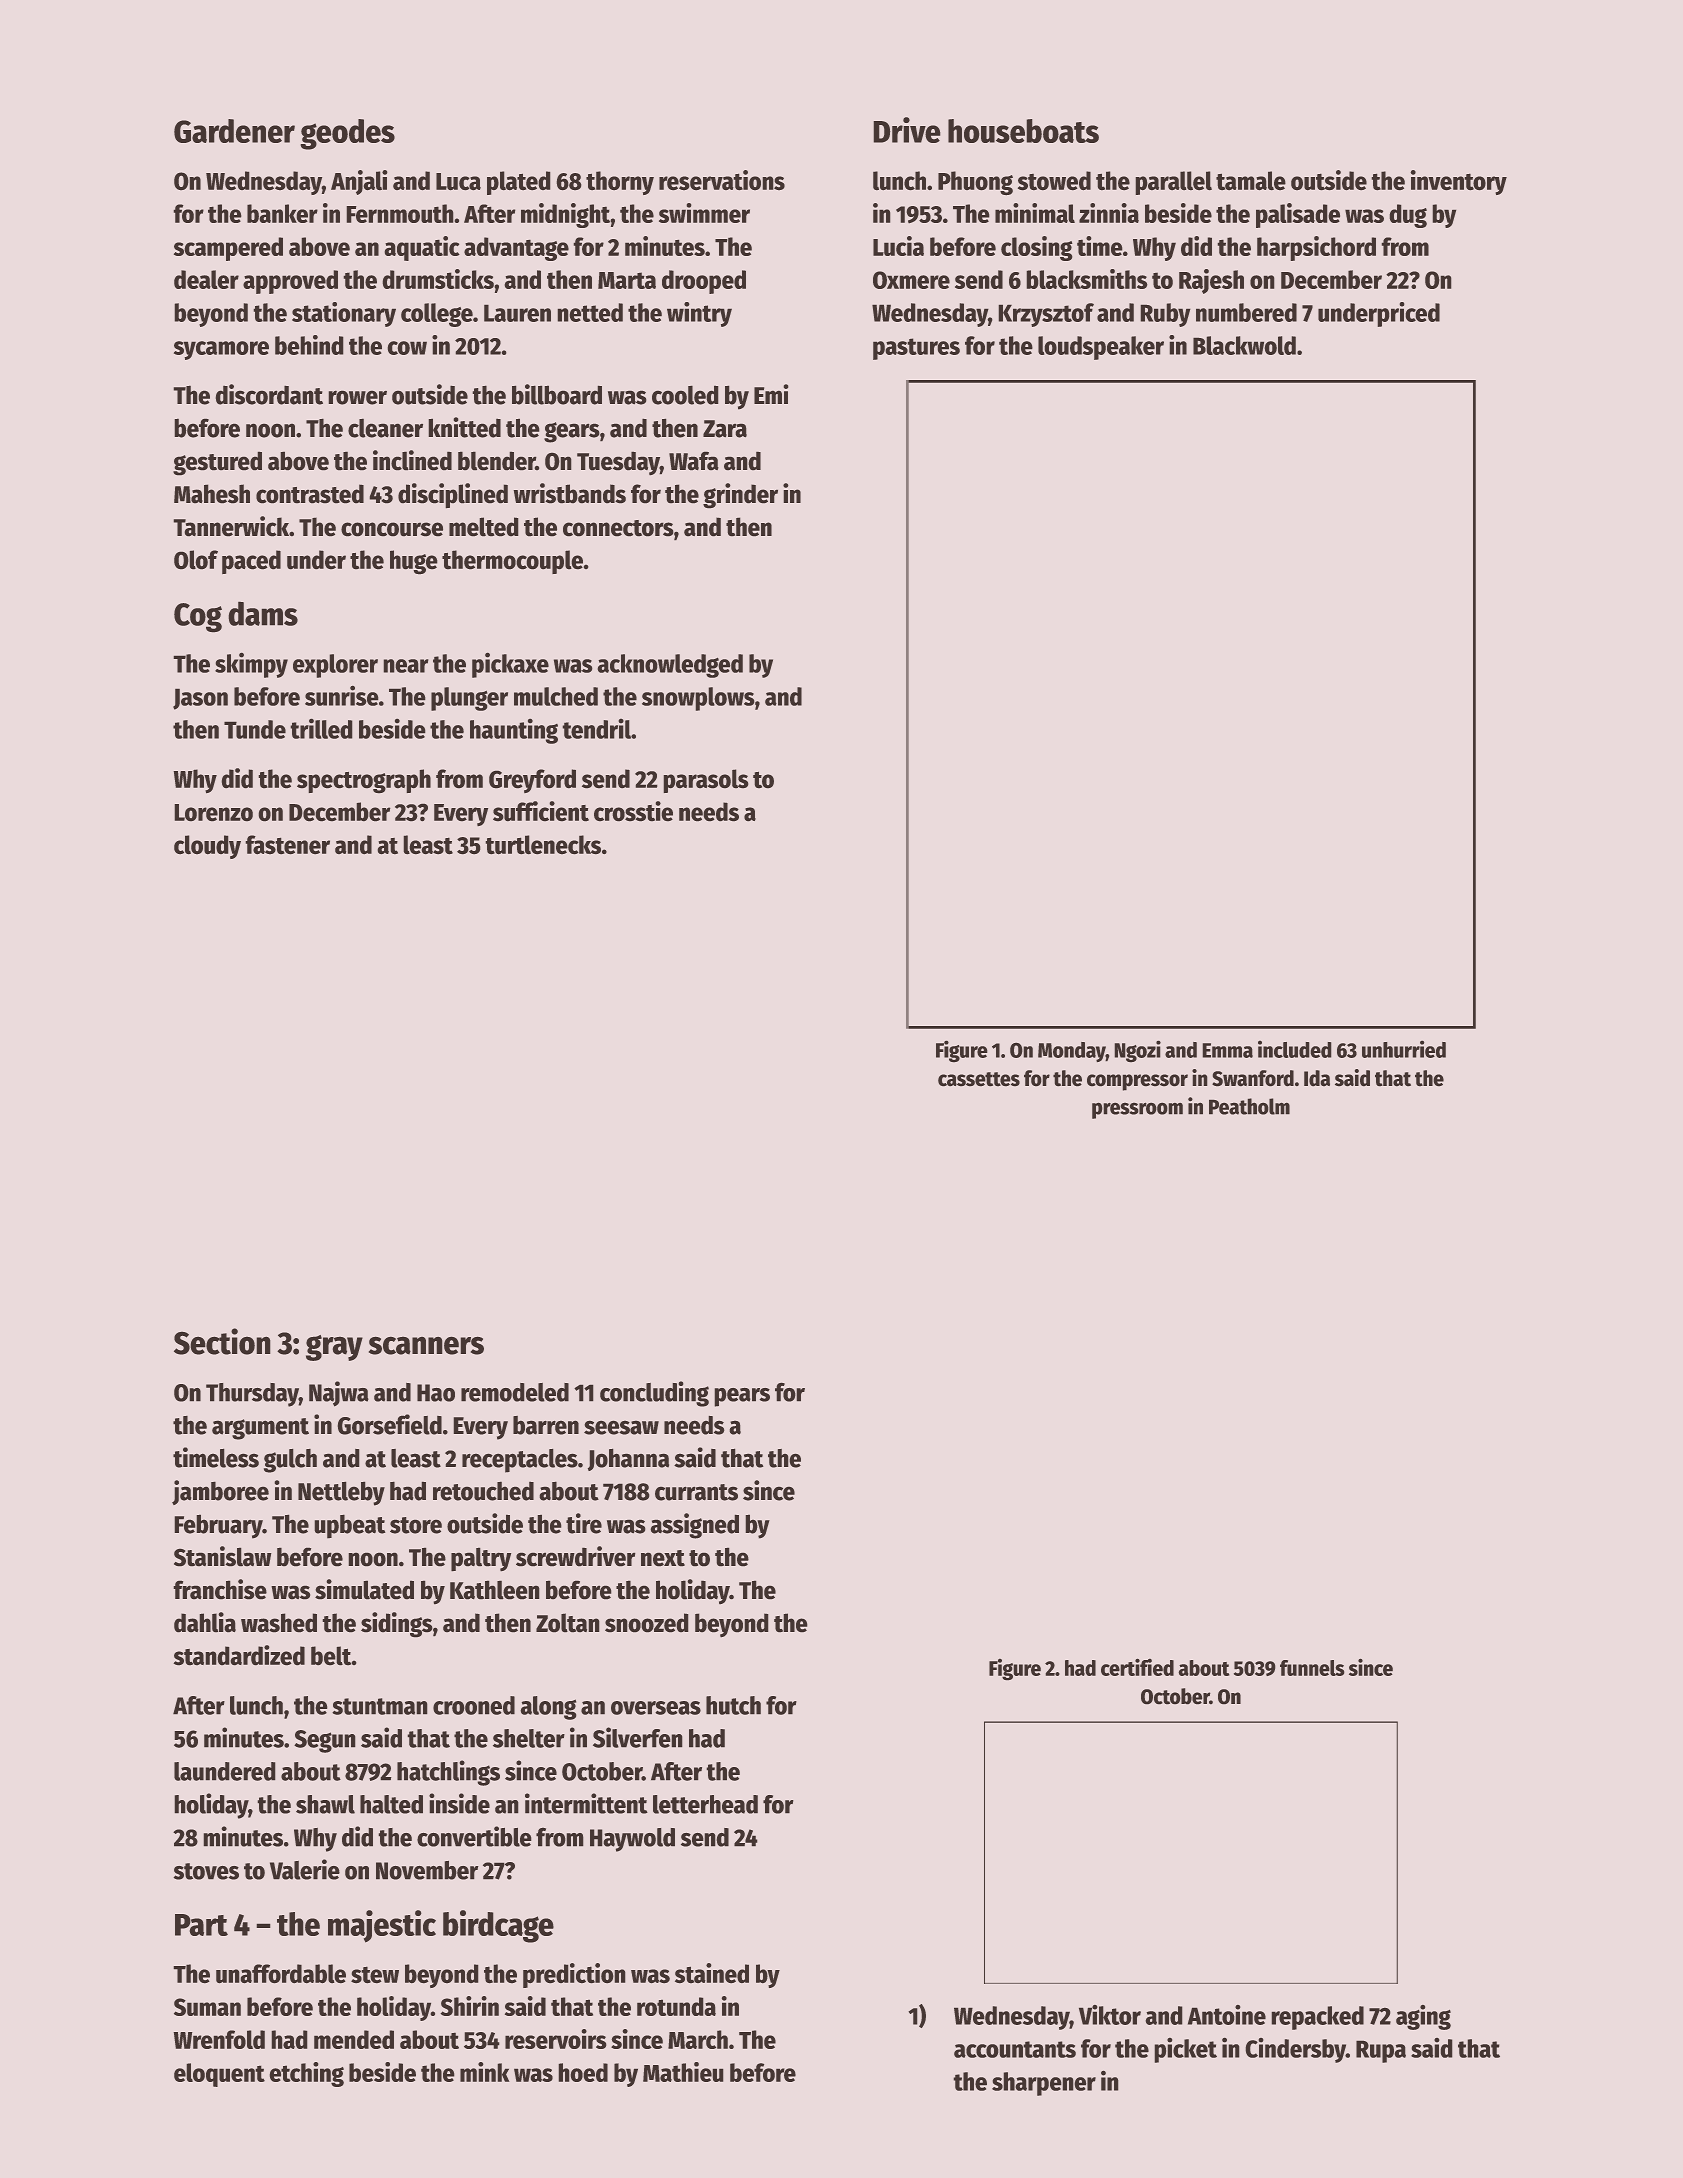  I want to click on certified, so click(1137, 1667).
